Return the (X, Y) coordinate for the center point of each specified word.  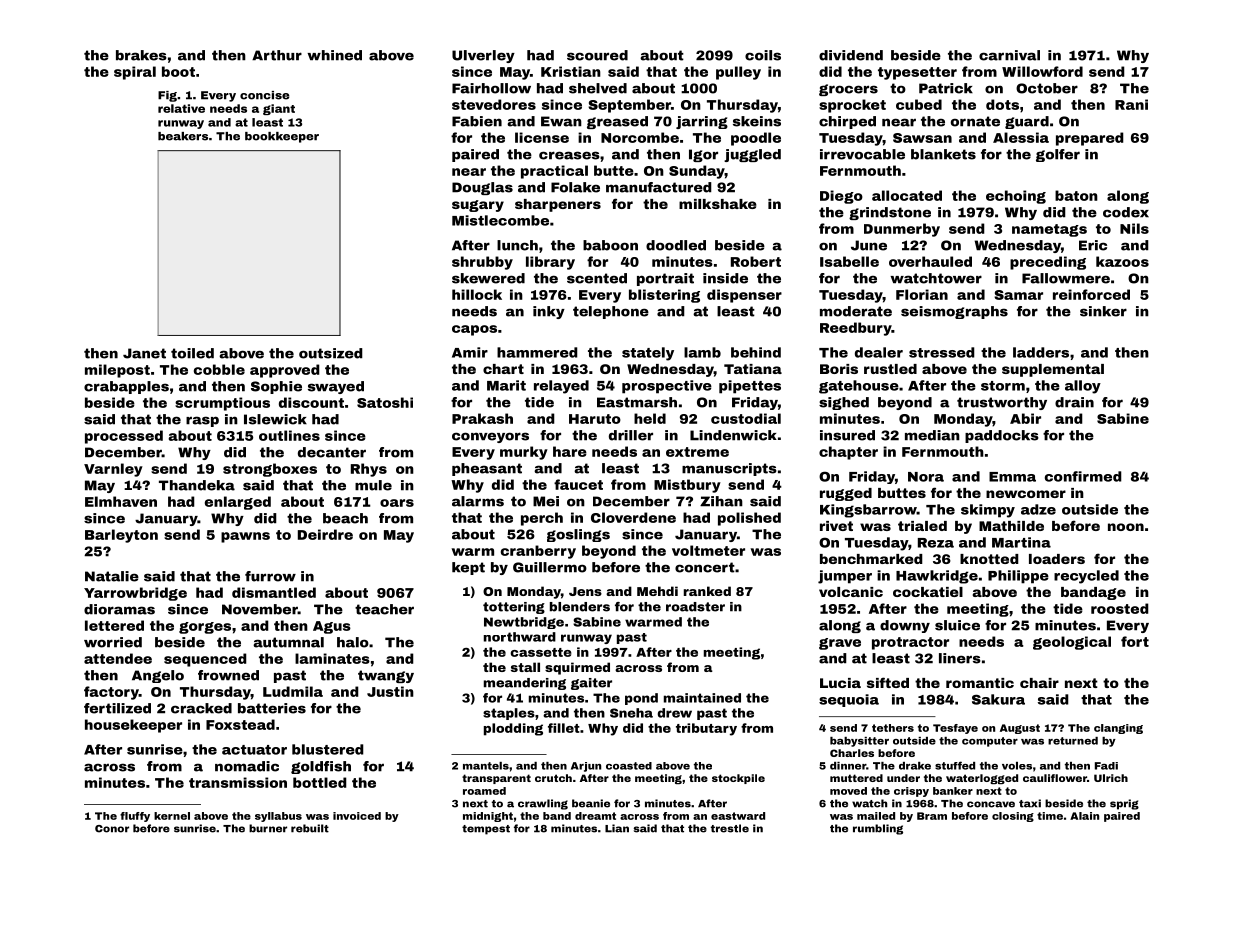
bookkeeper (282, 137)
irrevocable (862, 154)
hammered (537, 352)
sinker (1103, 311)
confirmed (1083, 476)
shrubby (482, 263)
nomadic (247, 766)
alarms (478, 501)
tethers (893, 728)
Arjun (586, 767)
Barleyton (121, 536)
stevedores (494, 104)
